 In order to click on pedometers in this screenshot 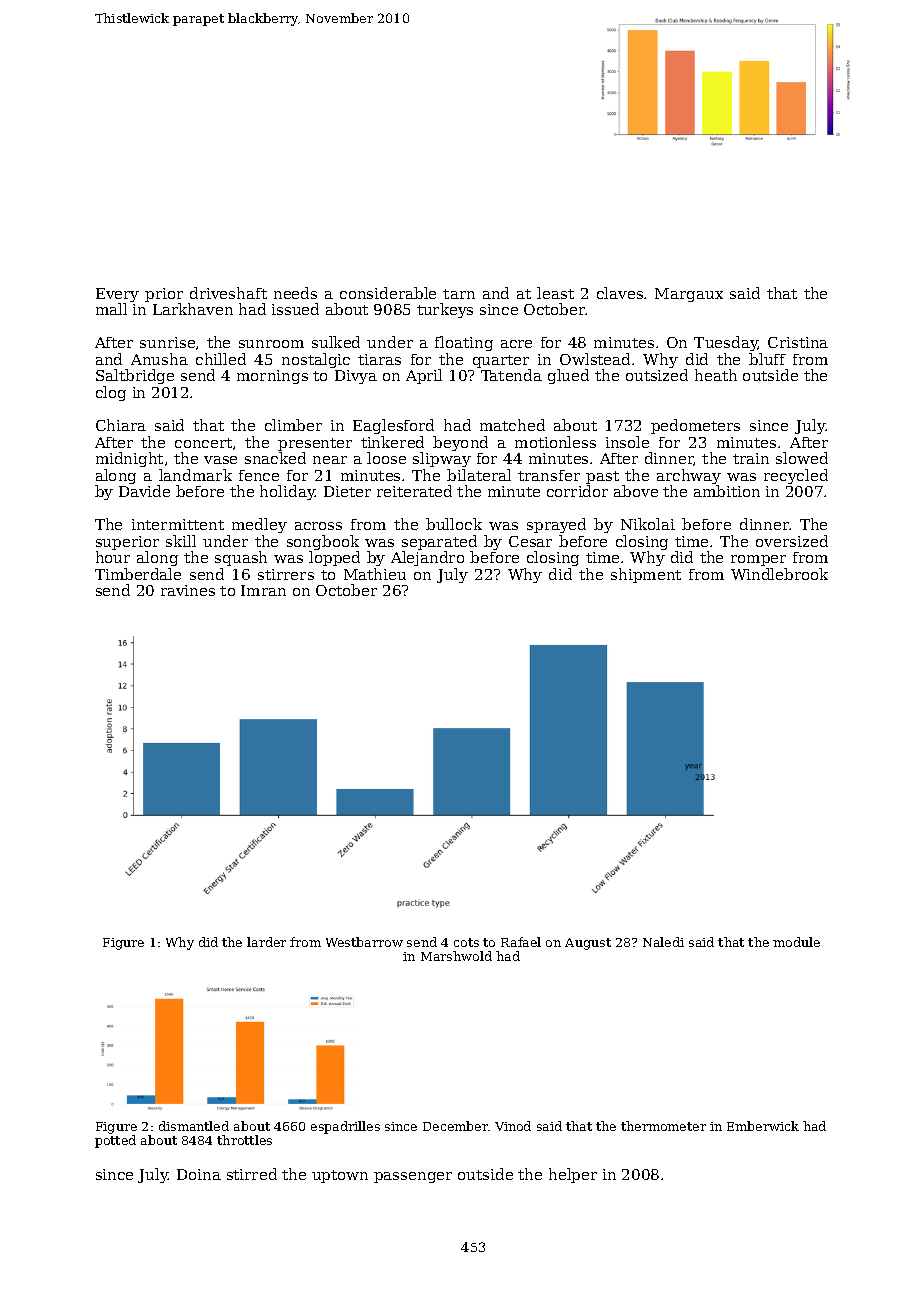, I will do `click(695, 426)`.
